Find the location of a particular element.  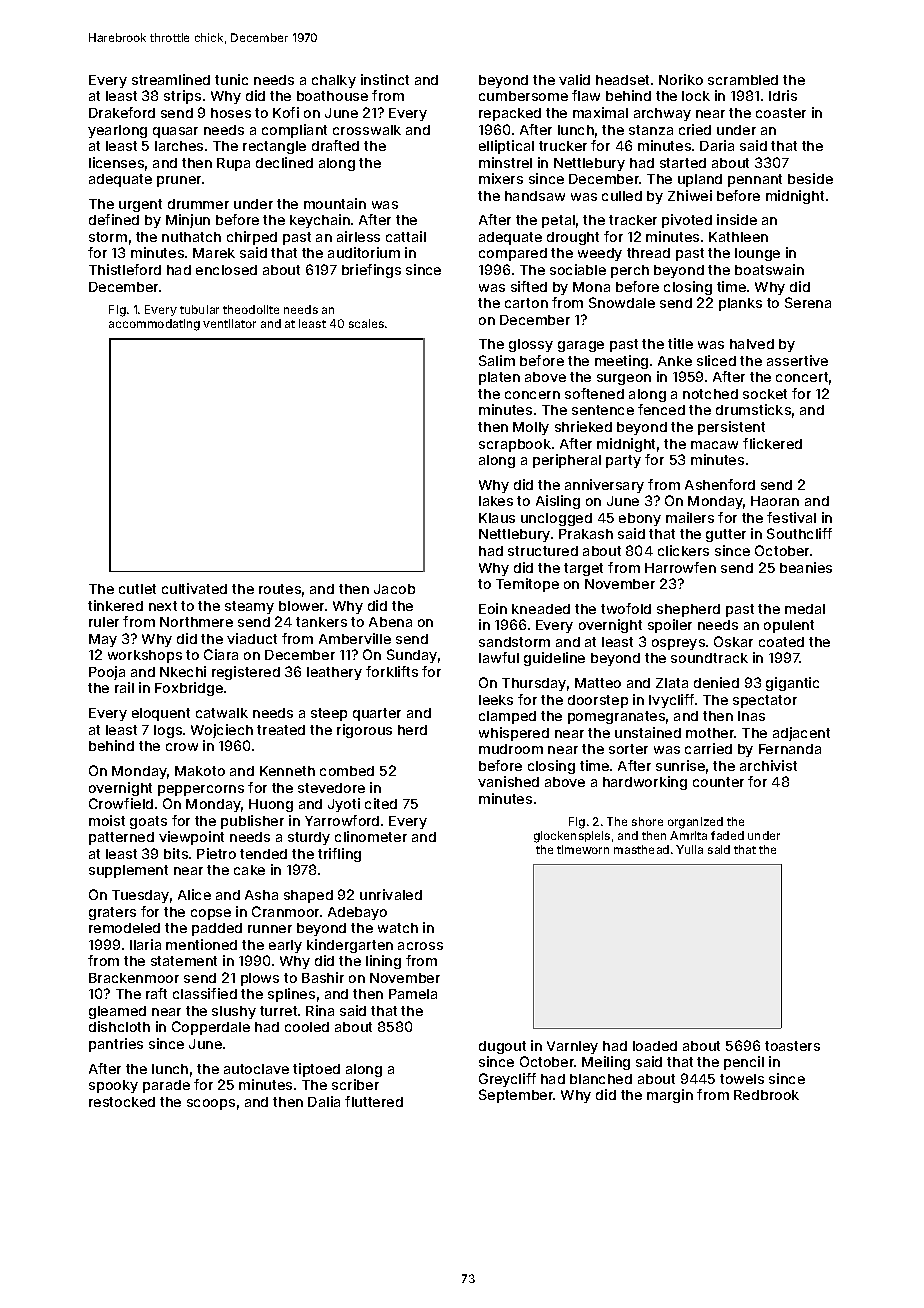

pennant is located at coordinates (755, 180).
